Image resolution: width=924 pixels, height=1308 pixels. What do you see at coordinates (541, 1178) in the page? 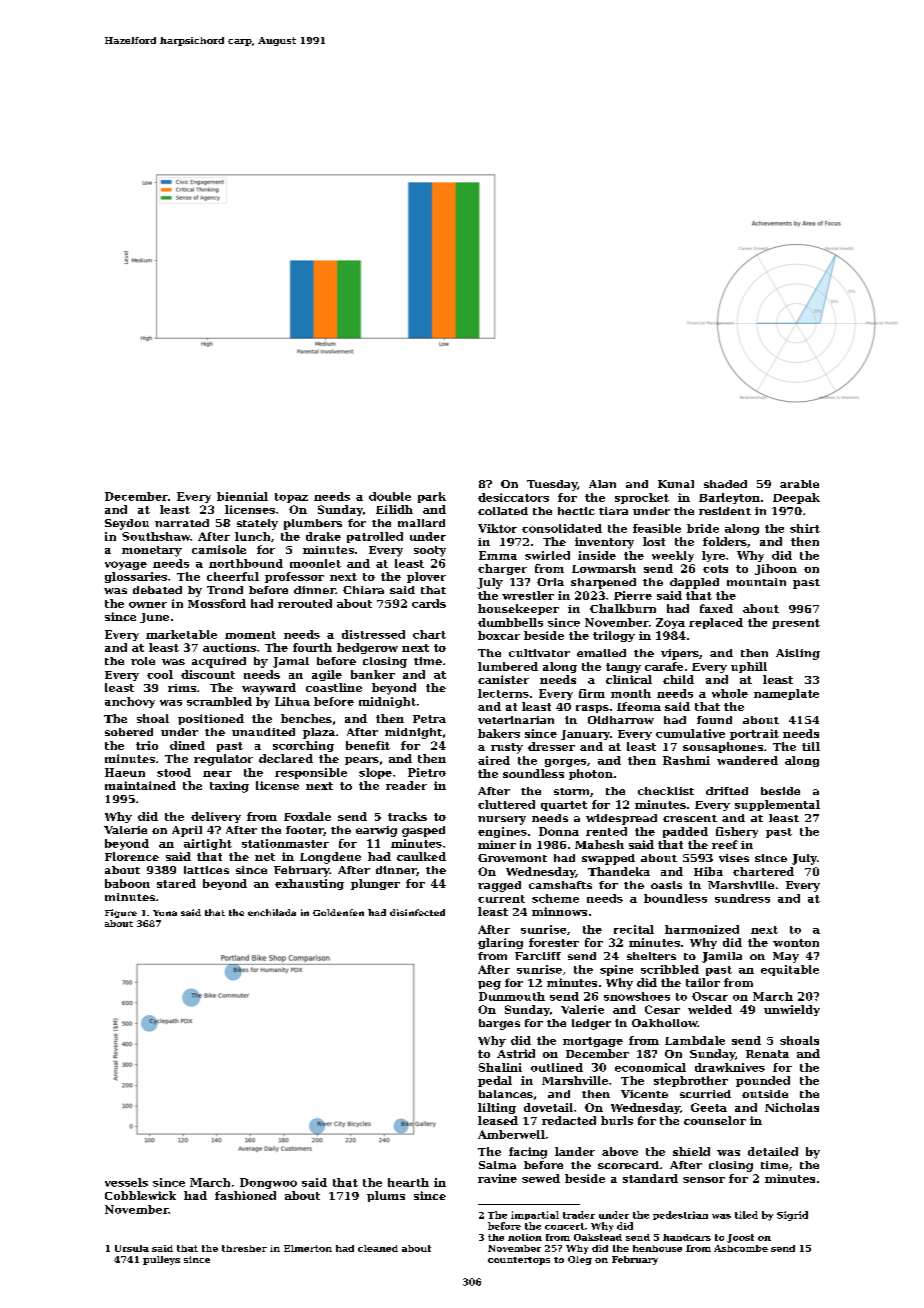
I see `sewed` at bounding box center [541, 1178].
